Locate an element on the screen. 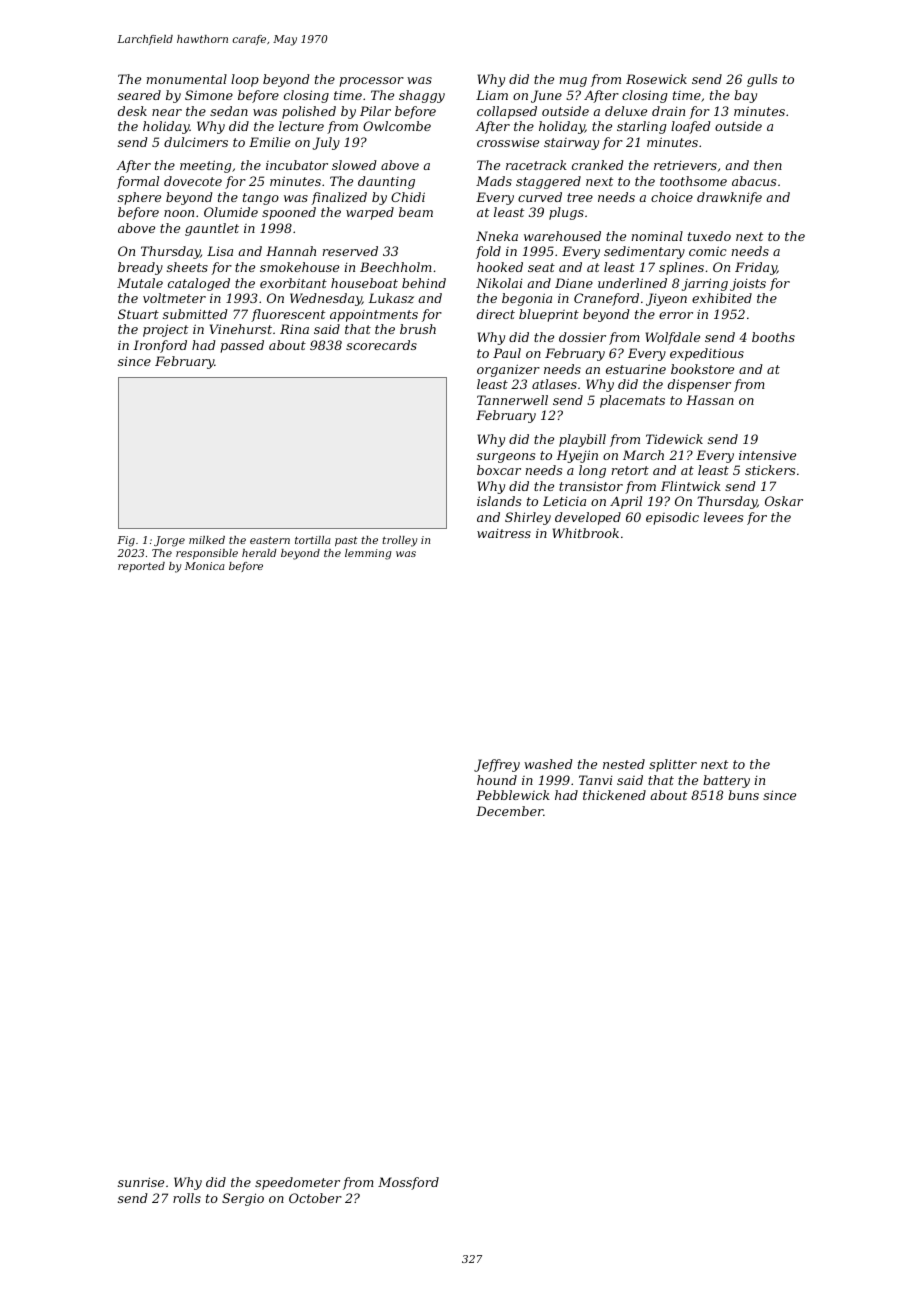 This screenshot has height=1308, width=924. mug is located at coordinates (573, 82).
